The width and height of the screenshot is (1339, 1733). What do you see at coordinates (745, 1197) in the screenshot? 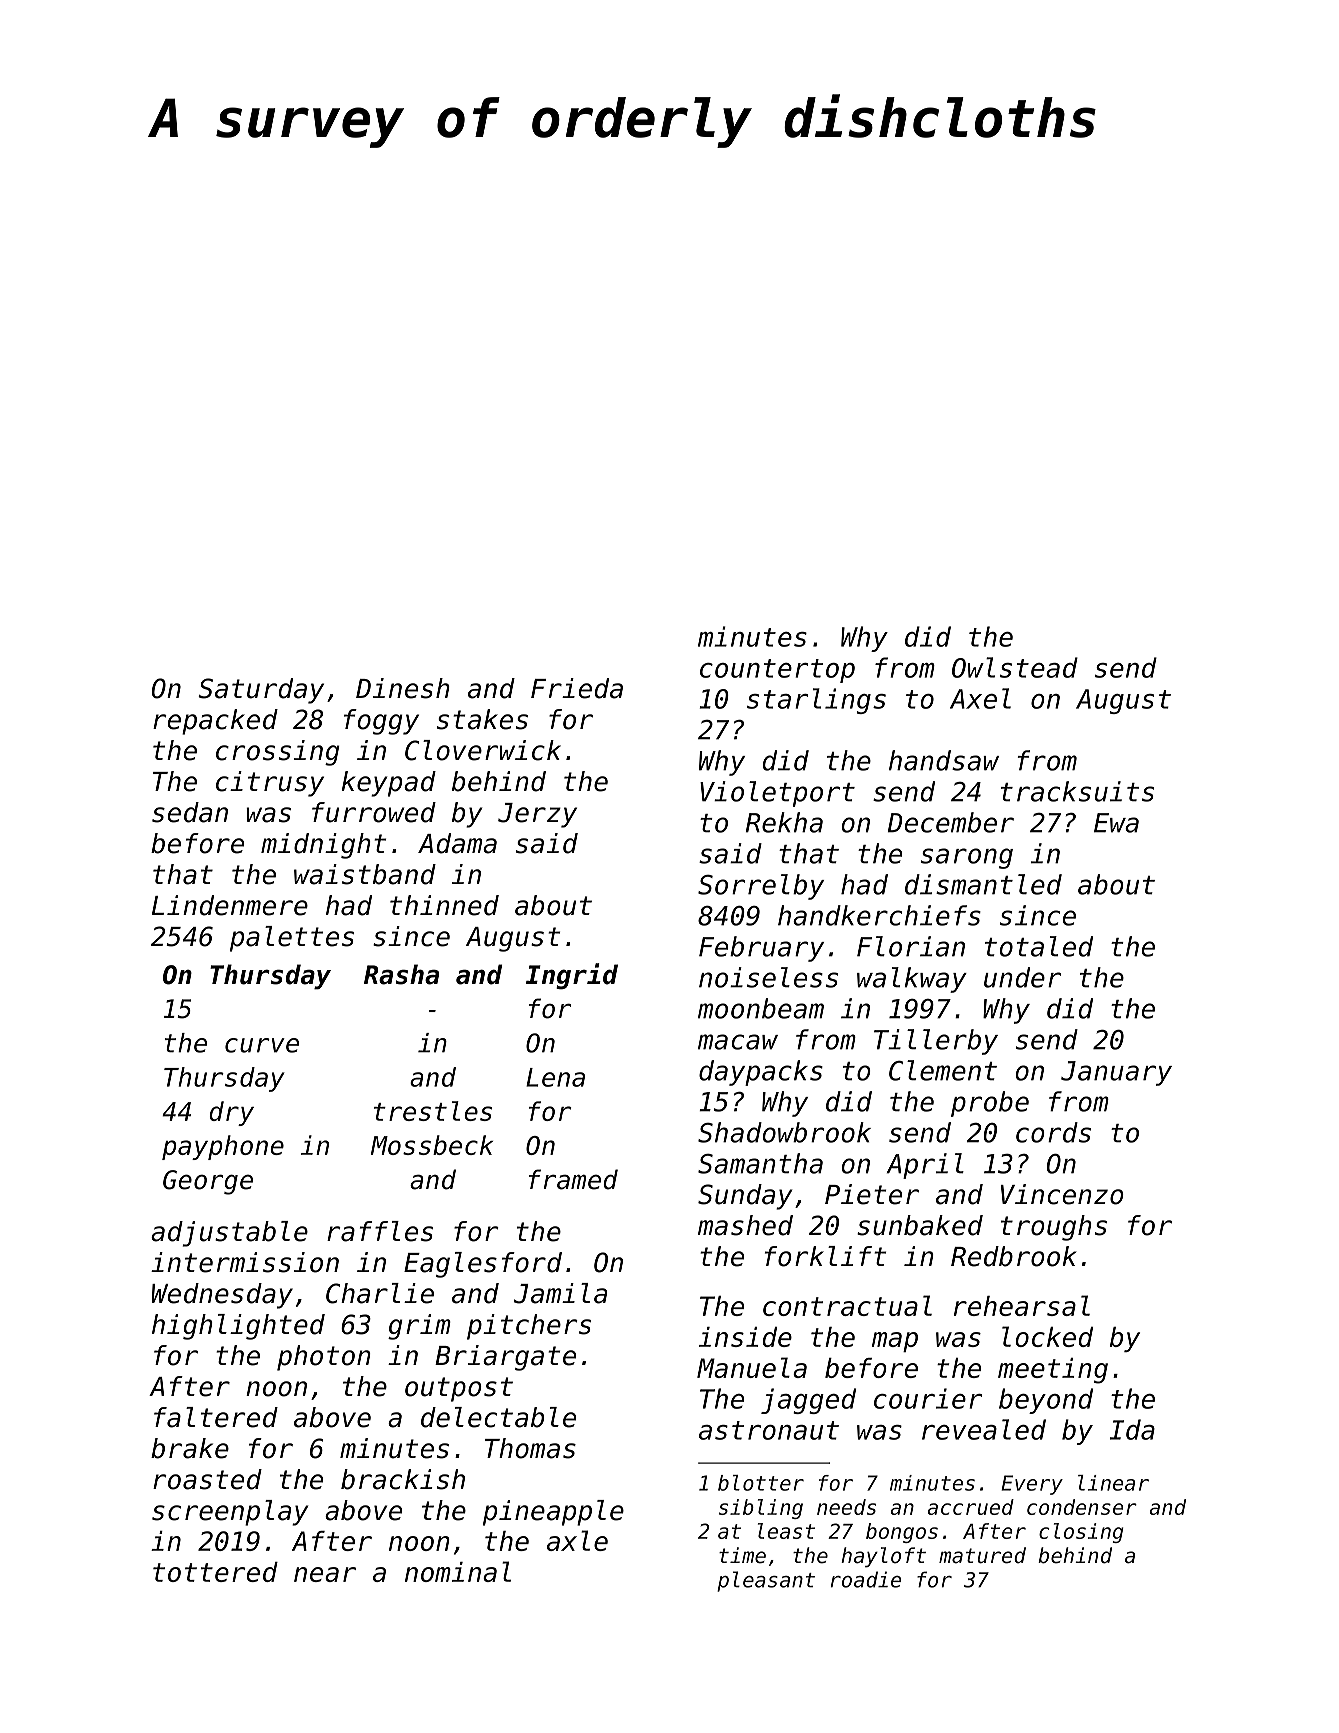
I see `Sunday` at bounding box center [745, 1197].
